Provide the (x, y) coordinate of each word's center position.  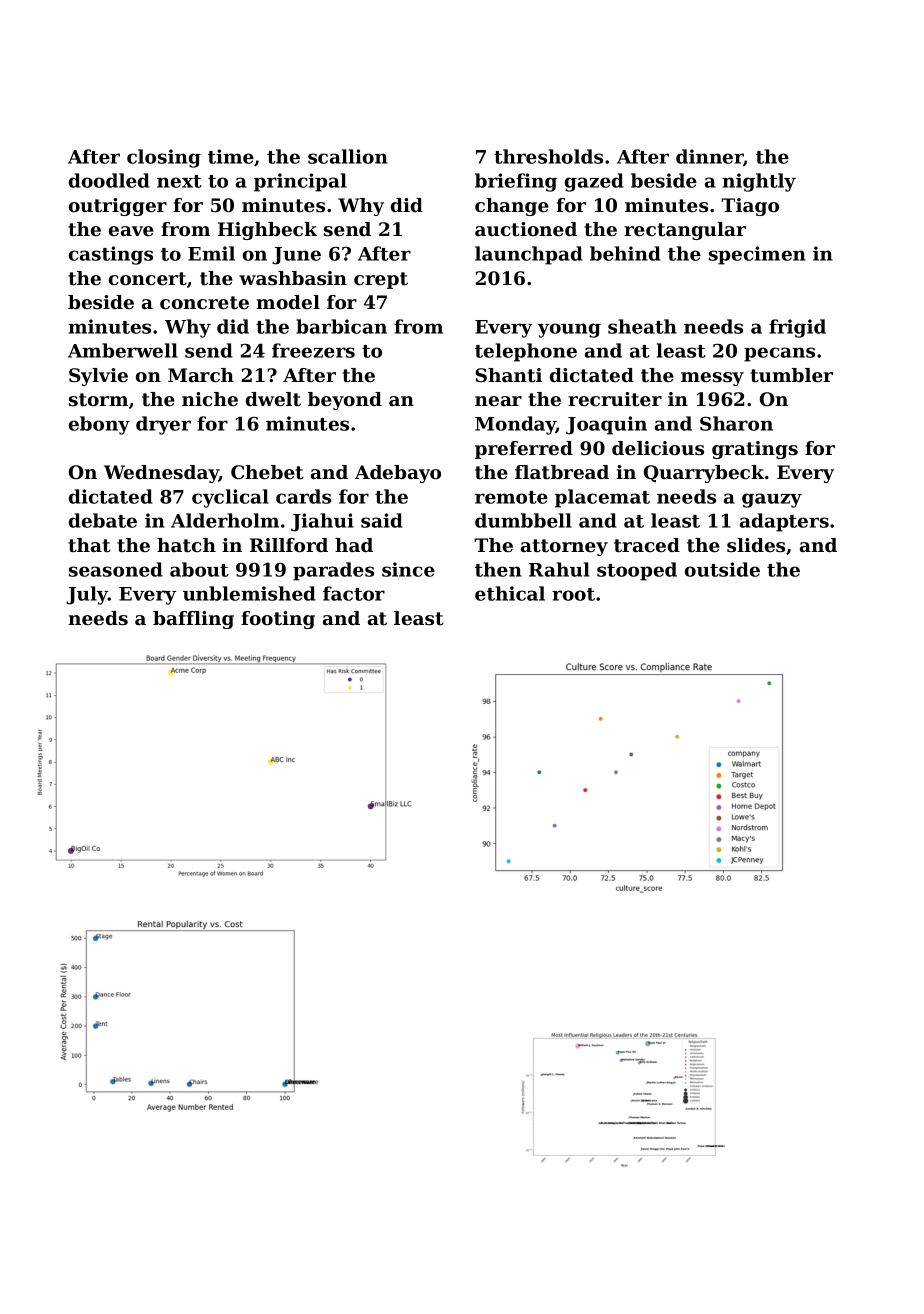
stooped (637, 571)
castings (111, 255)
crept (381, 280)
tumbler (791, 375)
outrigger (118, 207)
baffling (193, 620)
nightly (759, 182)
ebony (99, 425)
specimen (757, 255)
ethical (510, 593)
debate (103, 520)
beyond (345, 401)
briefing (516, 182)
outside (722, 569)
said (382, 520)
